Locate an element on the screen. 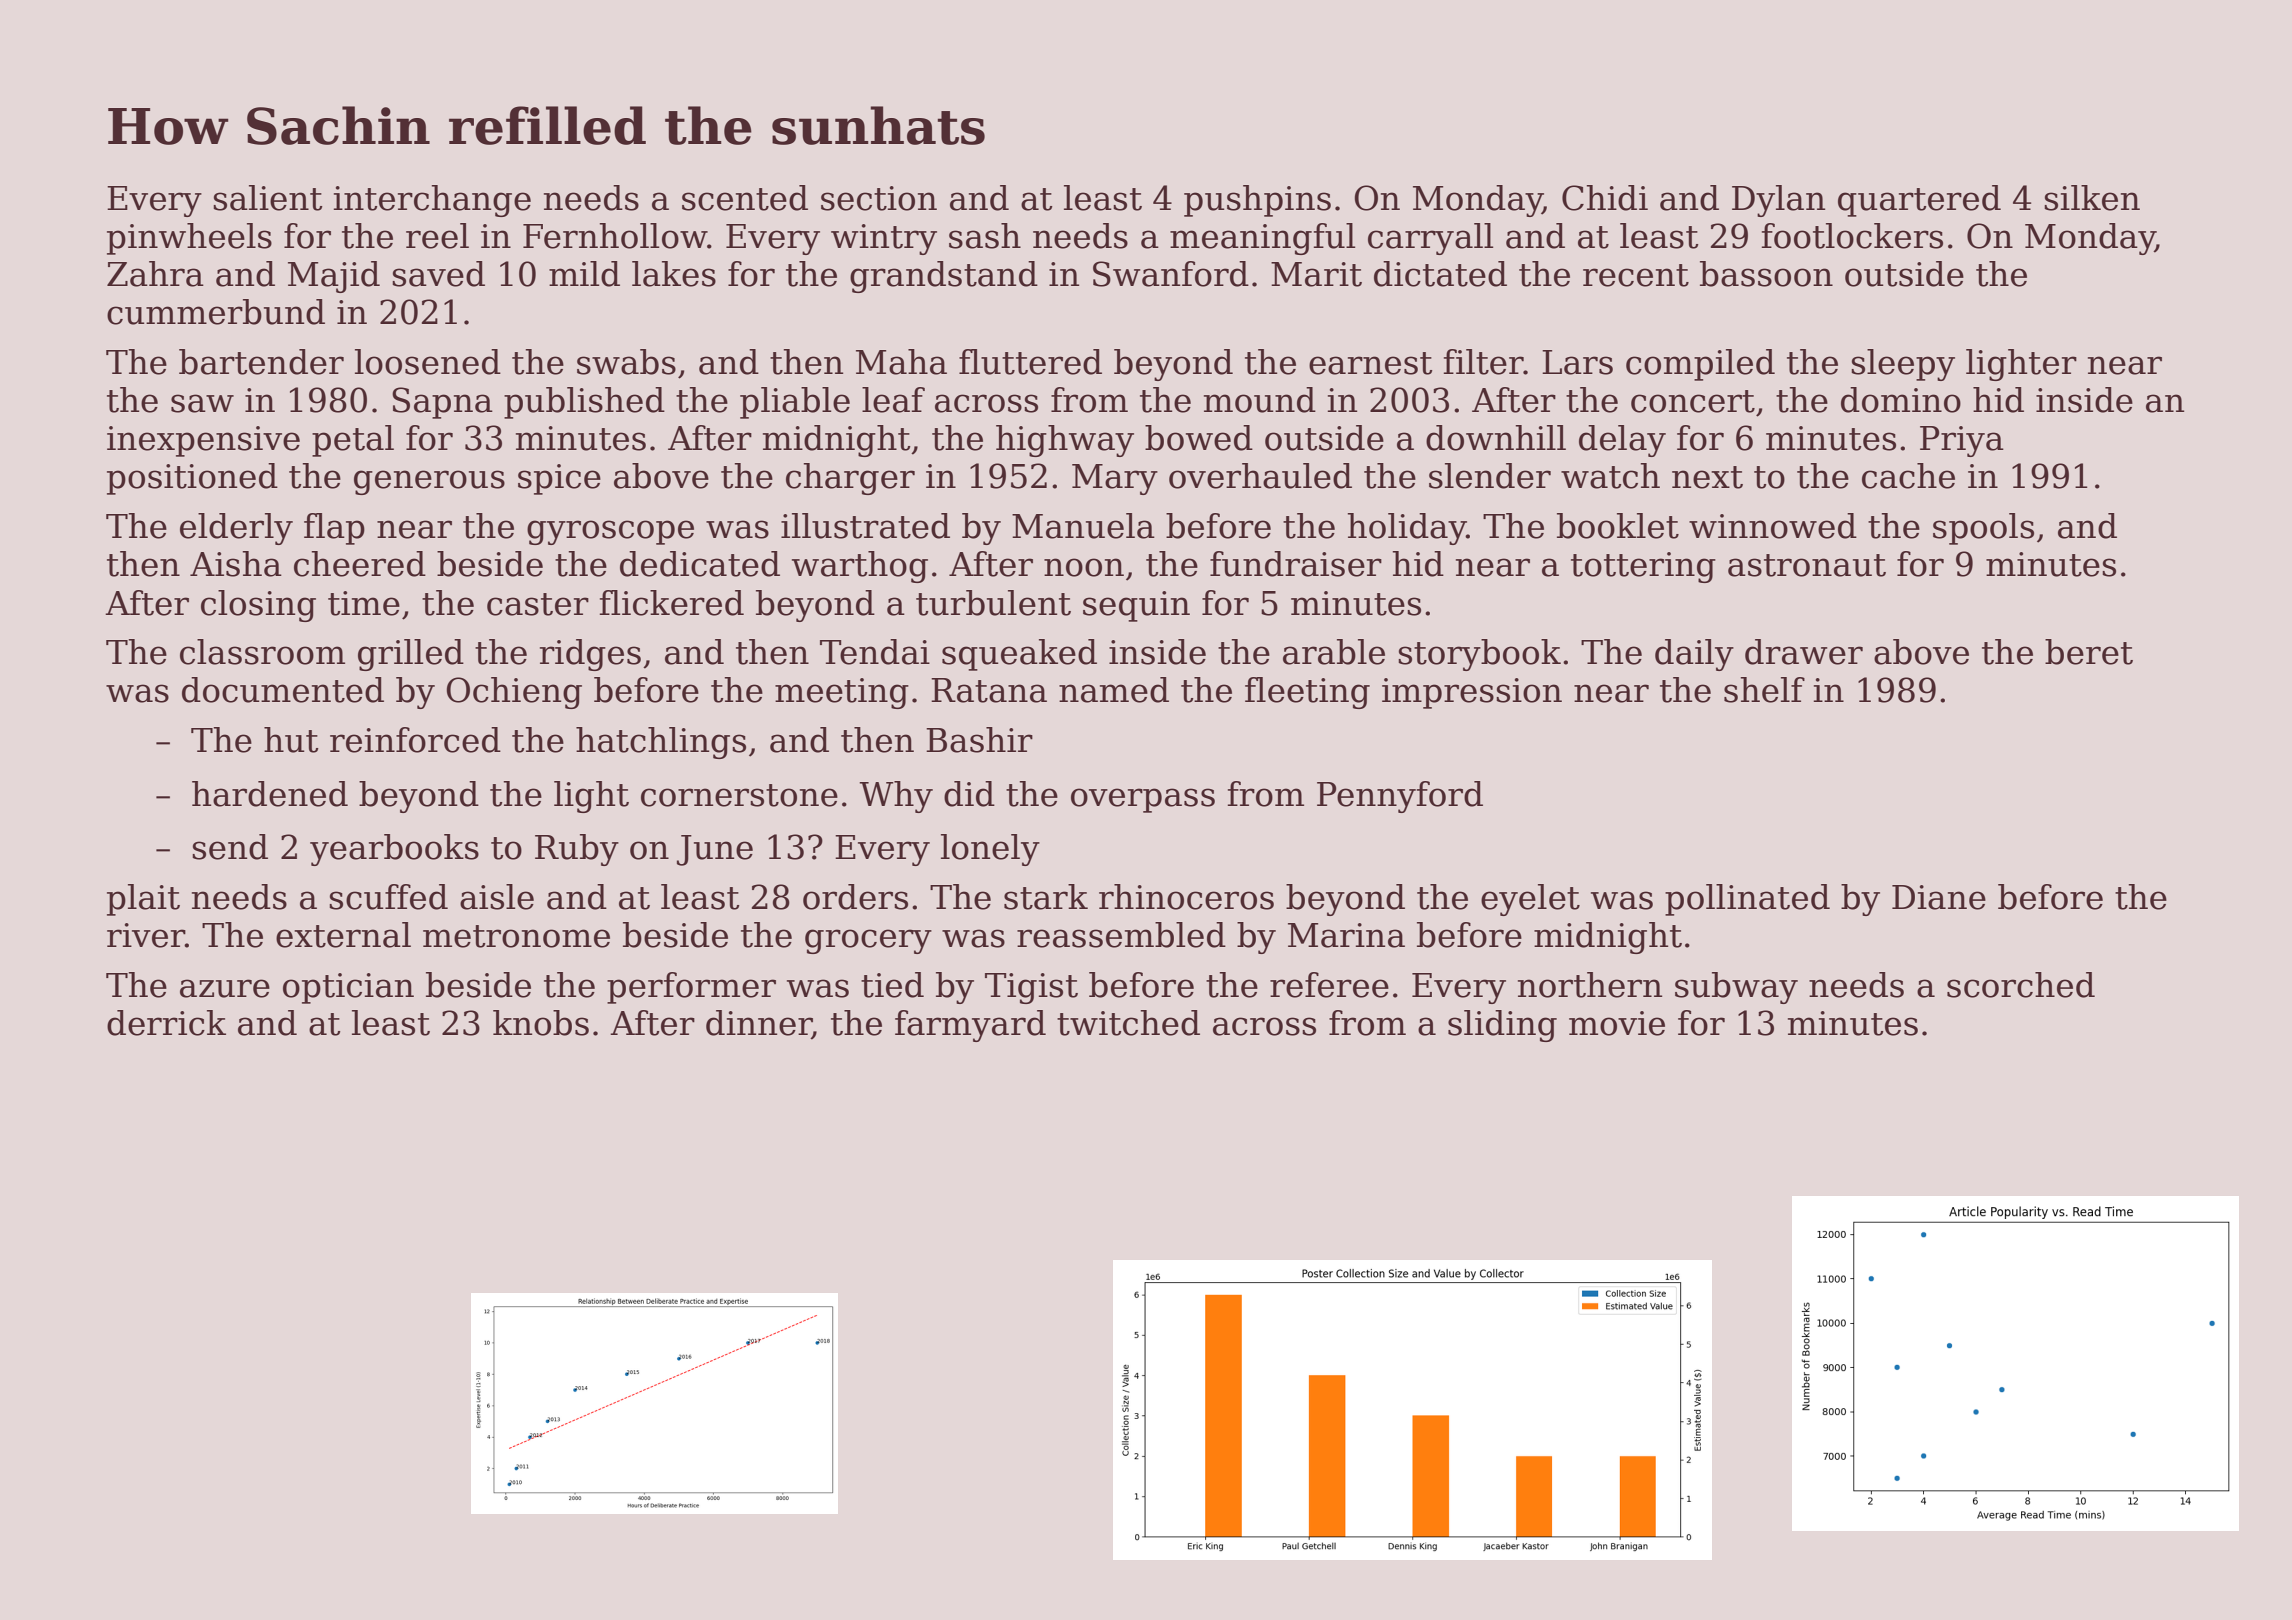 This screenshot has width=2292, height=1620. spools is located at coordinates (1983, 529).
